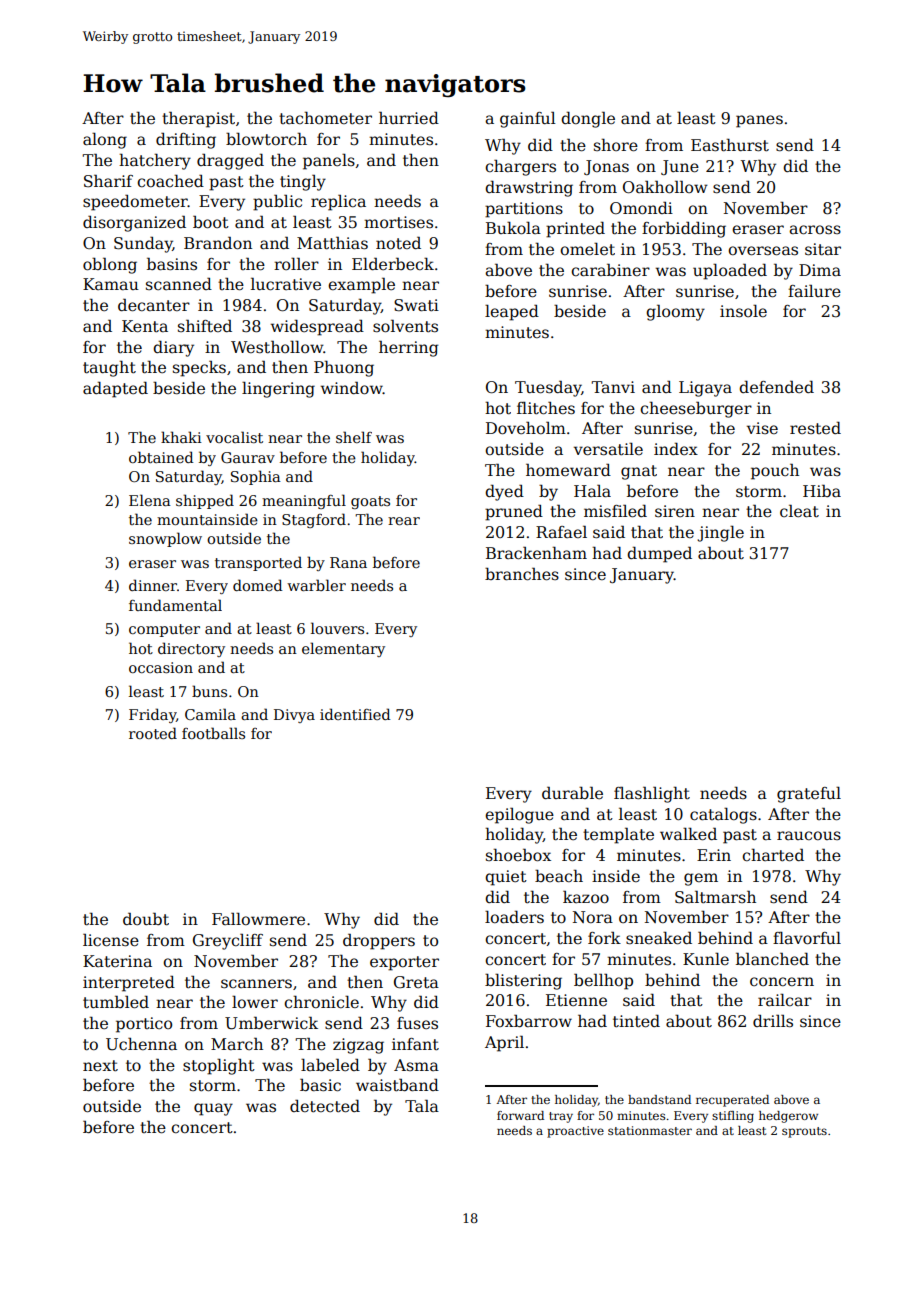  Describe the element at coordinates (213, 1109) in the screenshot. I see `quay` at that location.
